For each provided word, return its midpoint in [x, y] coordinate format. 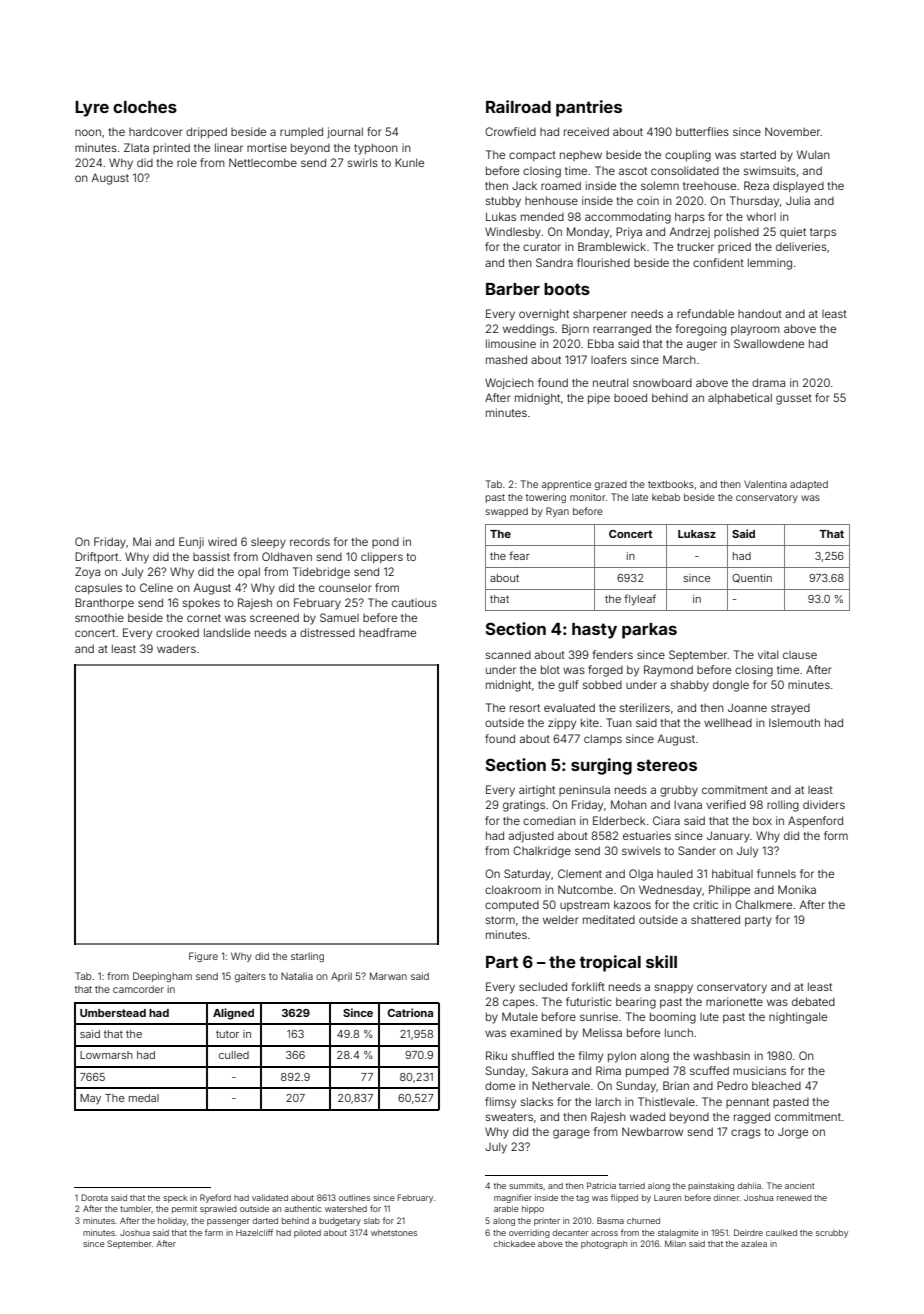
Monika [797, 889]
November [793, 131]
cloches [145, 107]
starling [307, 957]
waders [176, 649]
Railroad [518, 106]
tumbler [136, 1209]
